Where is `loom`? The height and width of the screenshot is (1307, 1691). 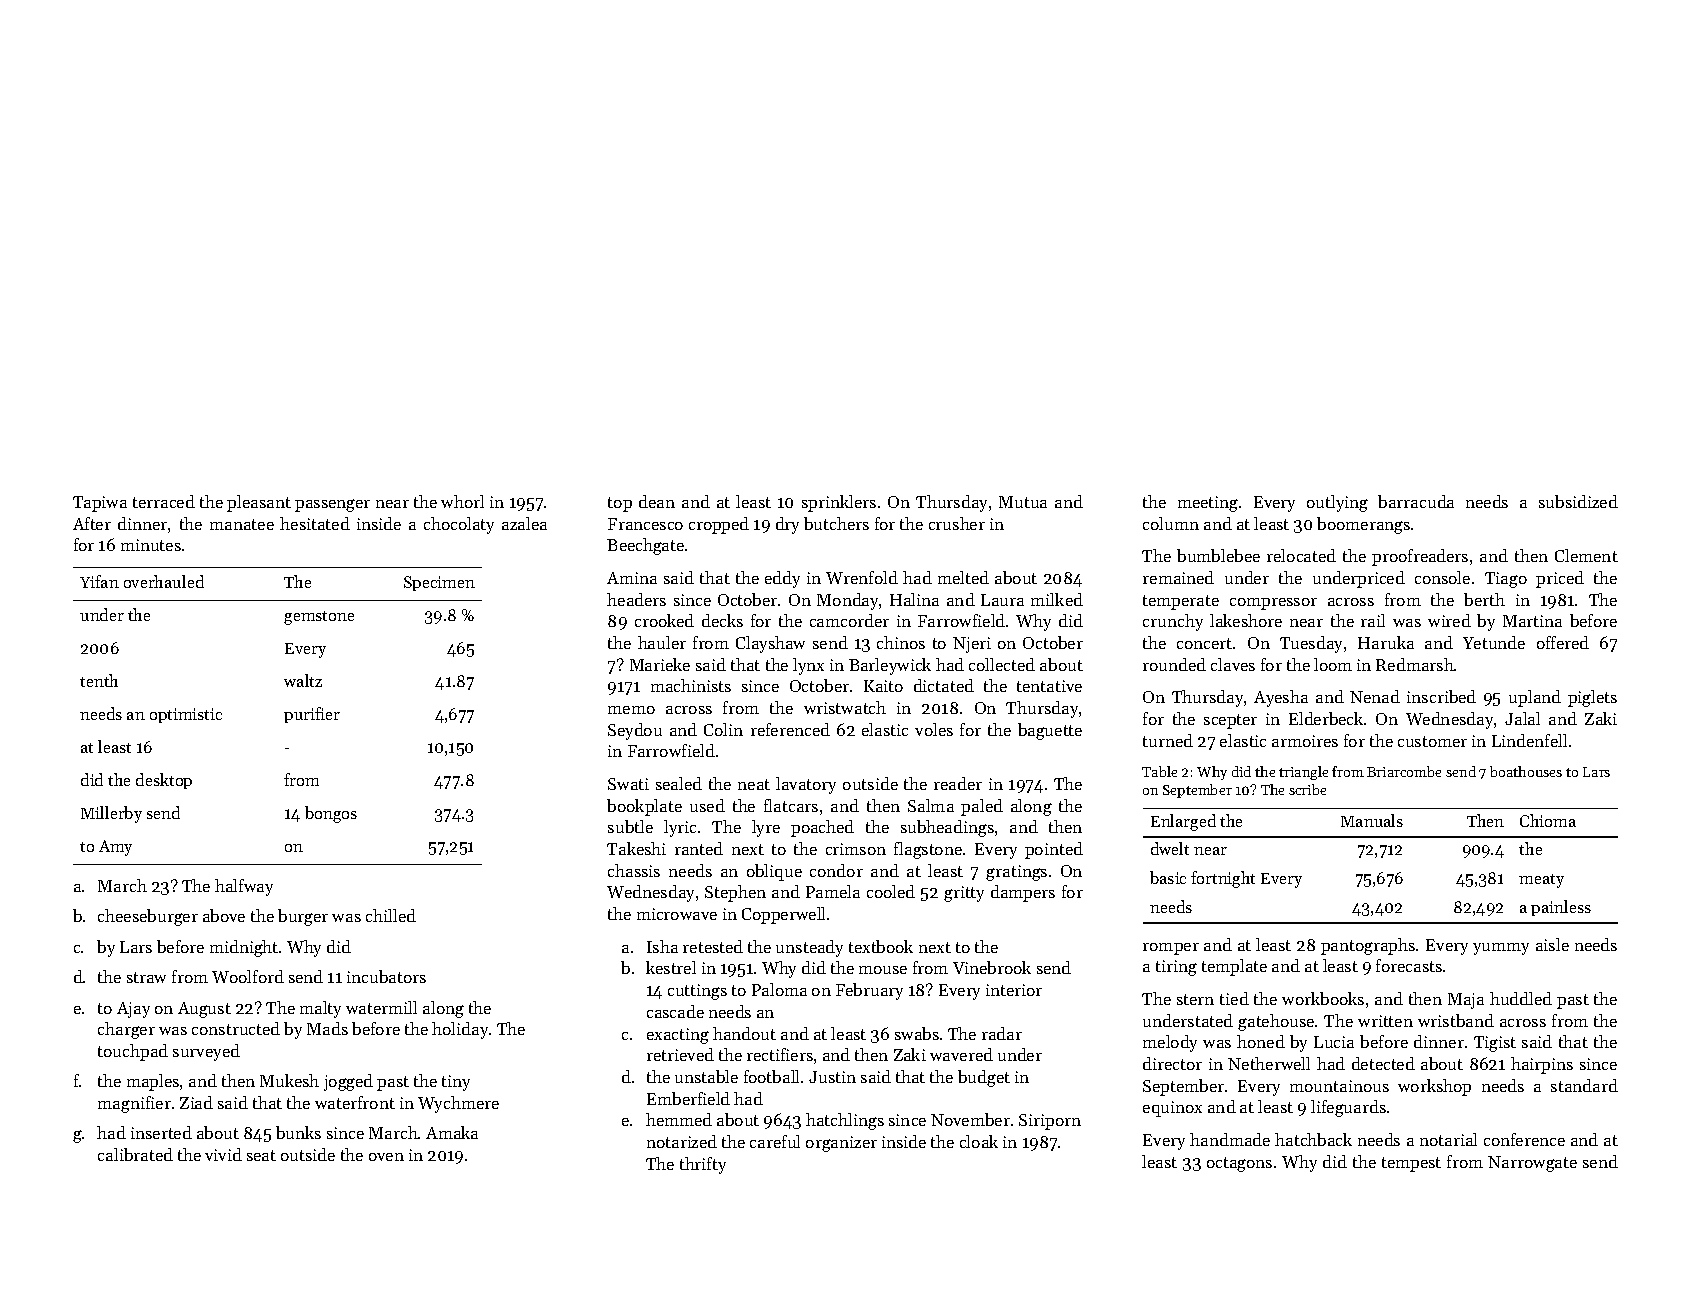 loom is located at coordinates (1333, 664).
